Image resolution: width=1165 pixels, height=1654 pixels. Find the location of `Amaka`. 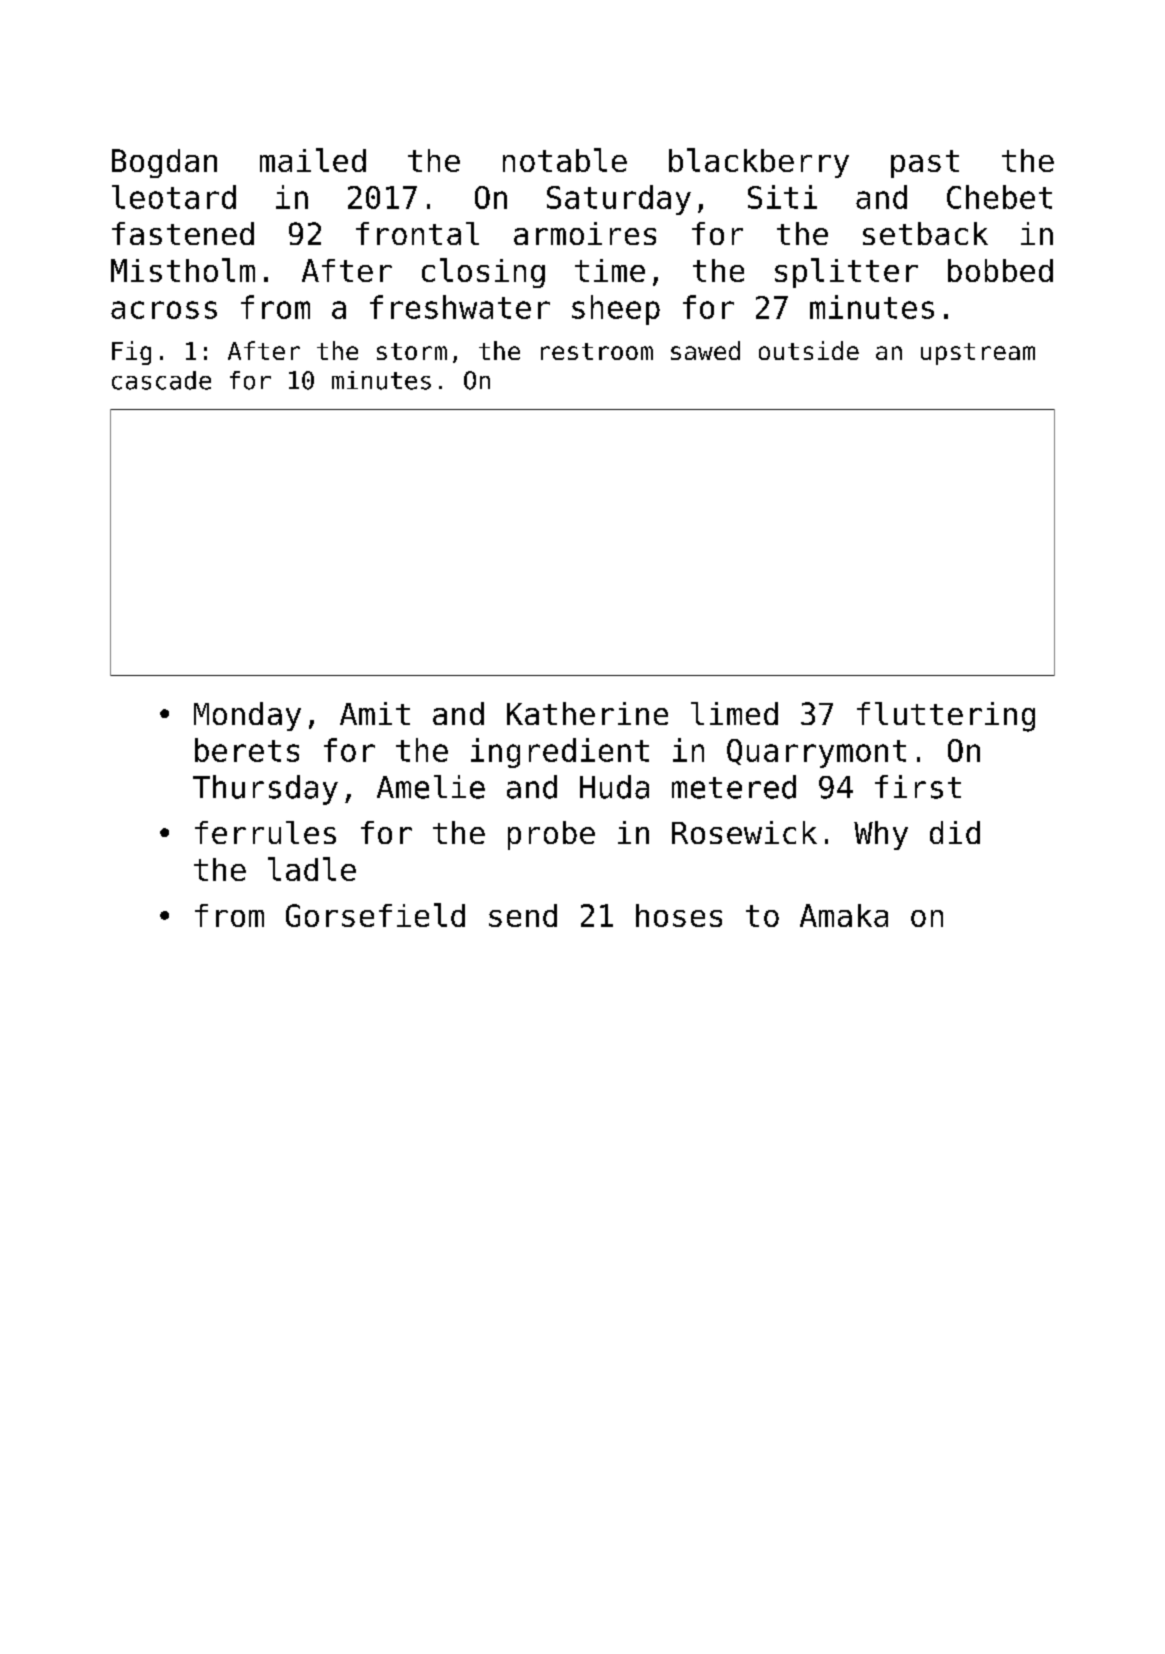

Amaka is located at coordinates (844, 915).
